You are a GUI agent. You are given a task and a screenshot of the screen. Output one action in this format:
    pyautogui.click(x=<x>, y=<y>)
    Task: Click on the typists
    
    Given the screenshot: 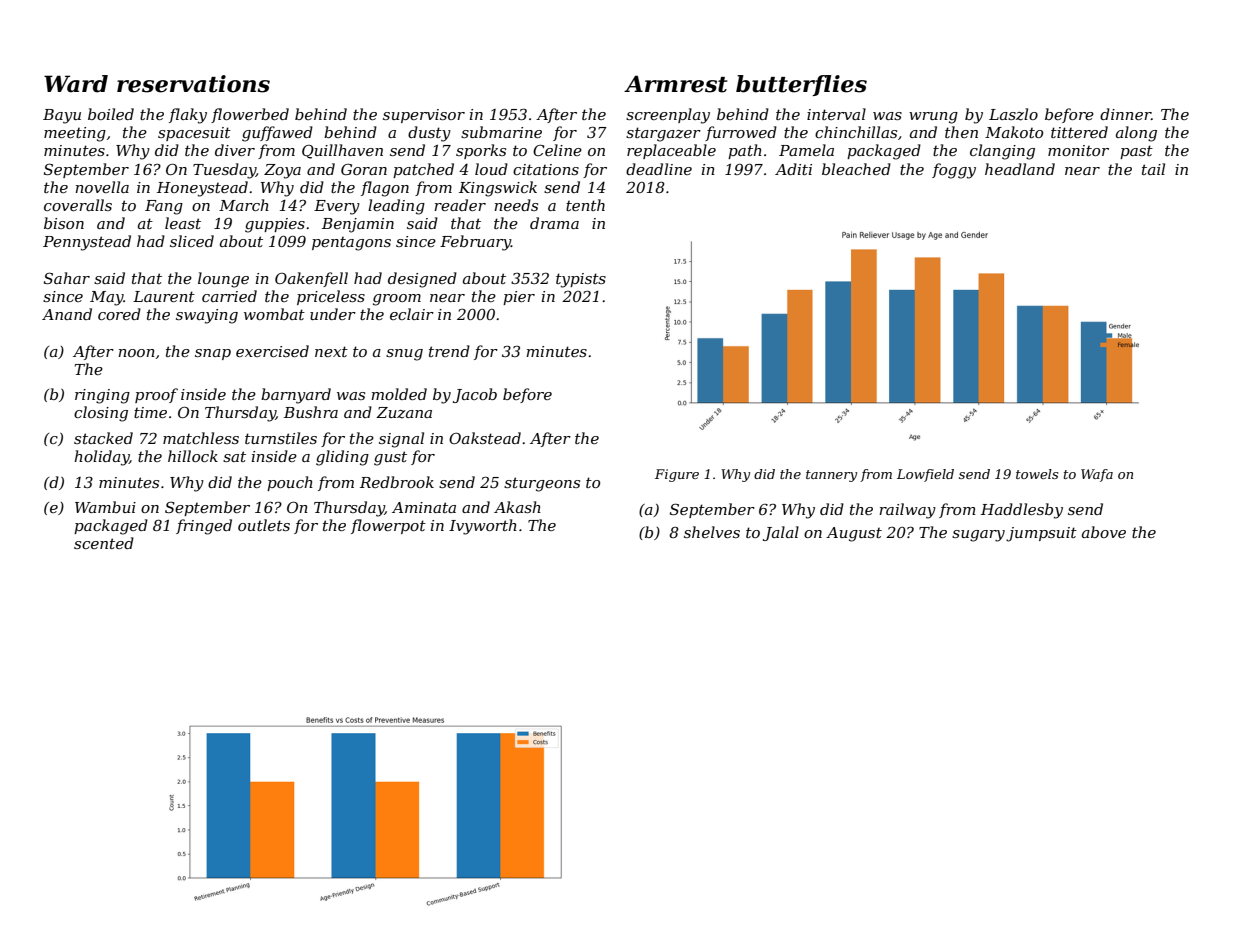 What is the action you would take?
    pyautogui.click(x=581, y=280)
